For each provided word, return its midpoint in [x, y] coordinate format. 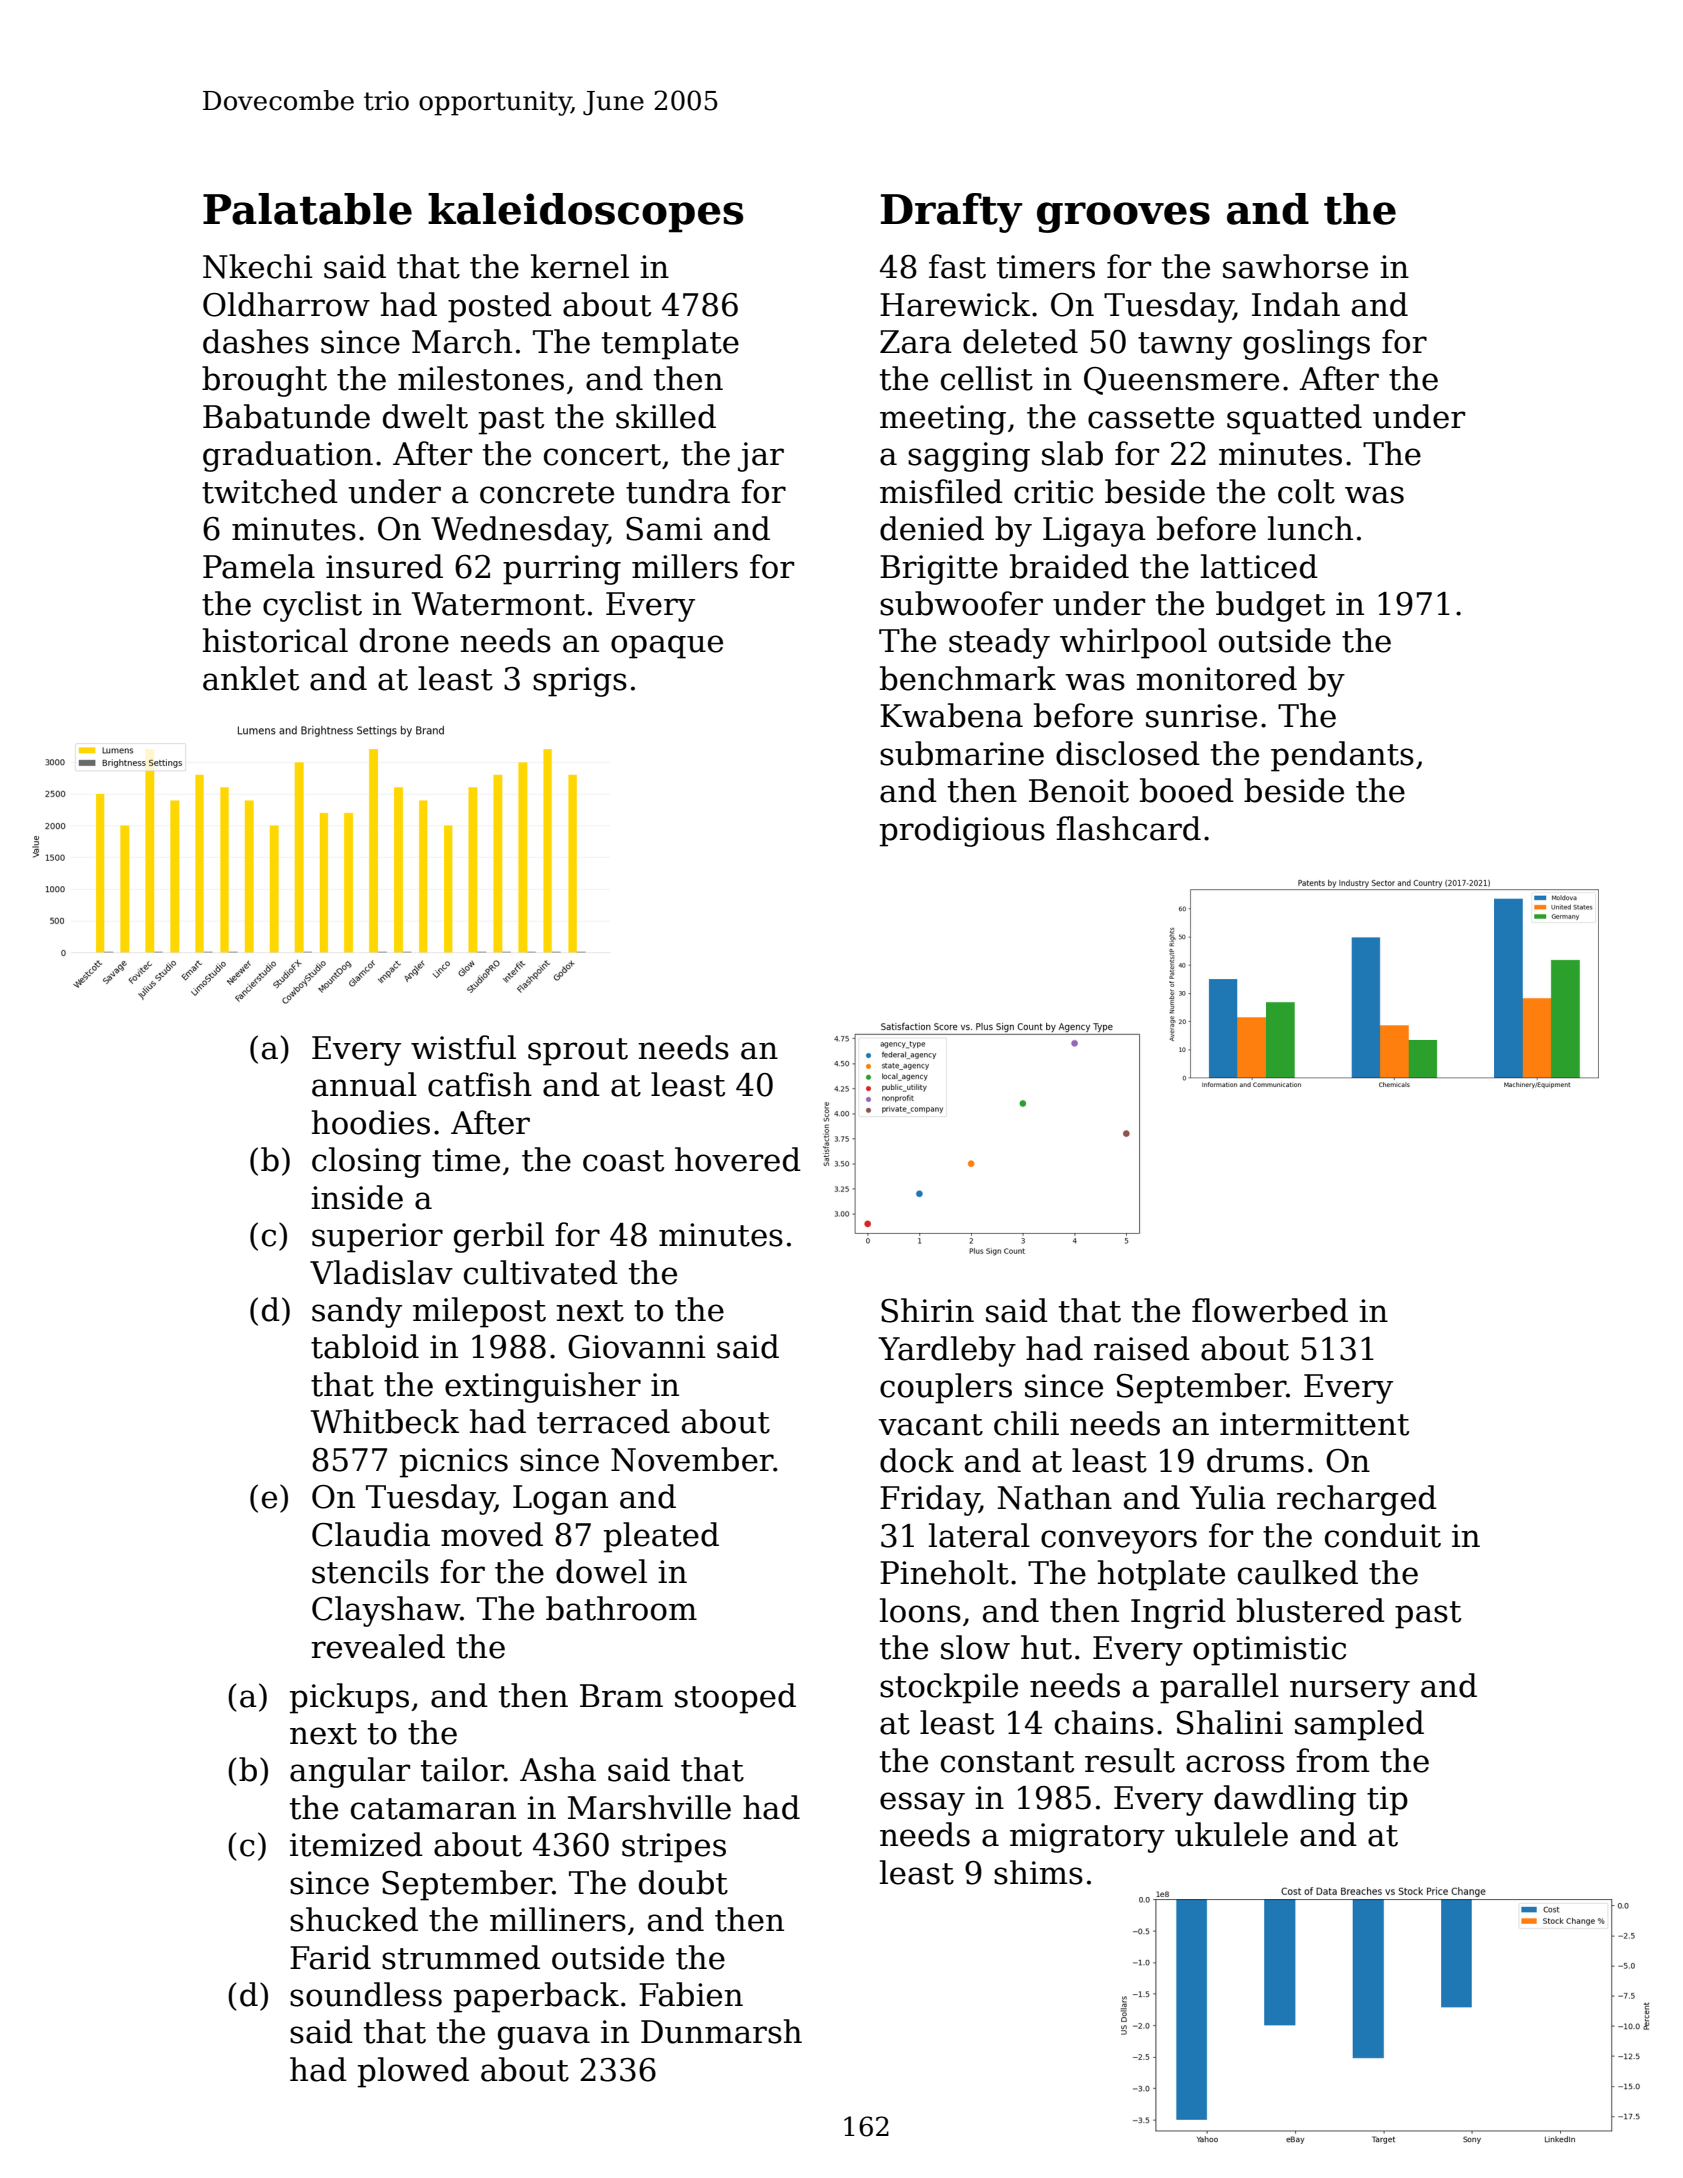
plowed [413, 2072]
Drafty [952, 213]
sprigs [580, 682]
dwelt [425, 416]
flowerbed [1270, 1310]
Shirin [927, 1310]
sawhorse [1295, 266]
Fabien [691, 1994]
